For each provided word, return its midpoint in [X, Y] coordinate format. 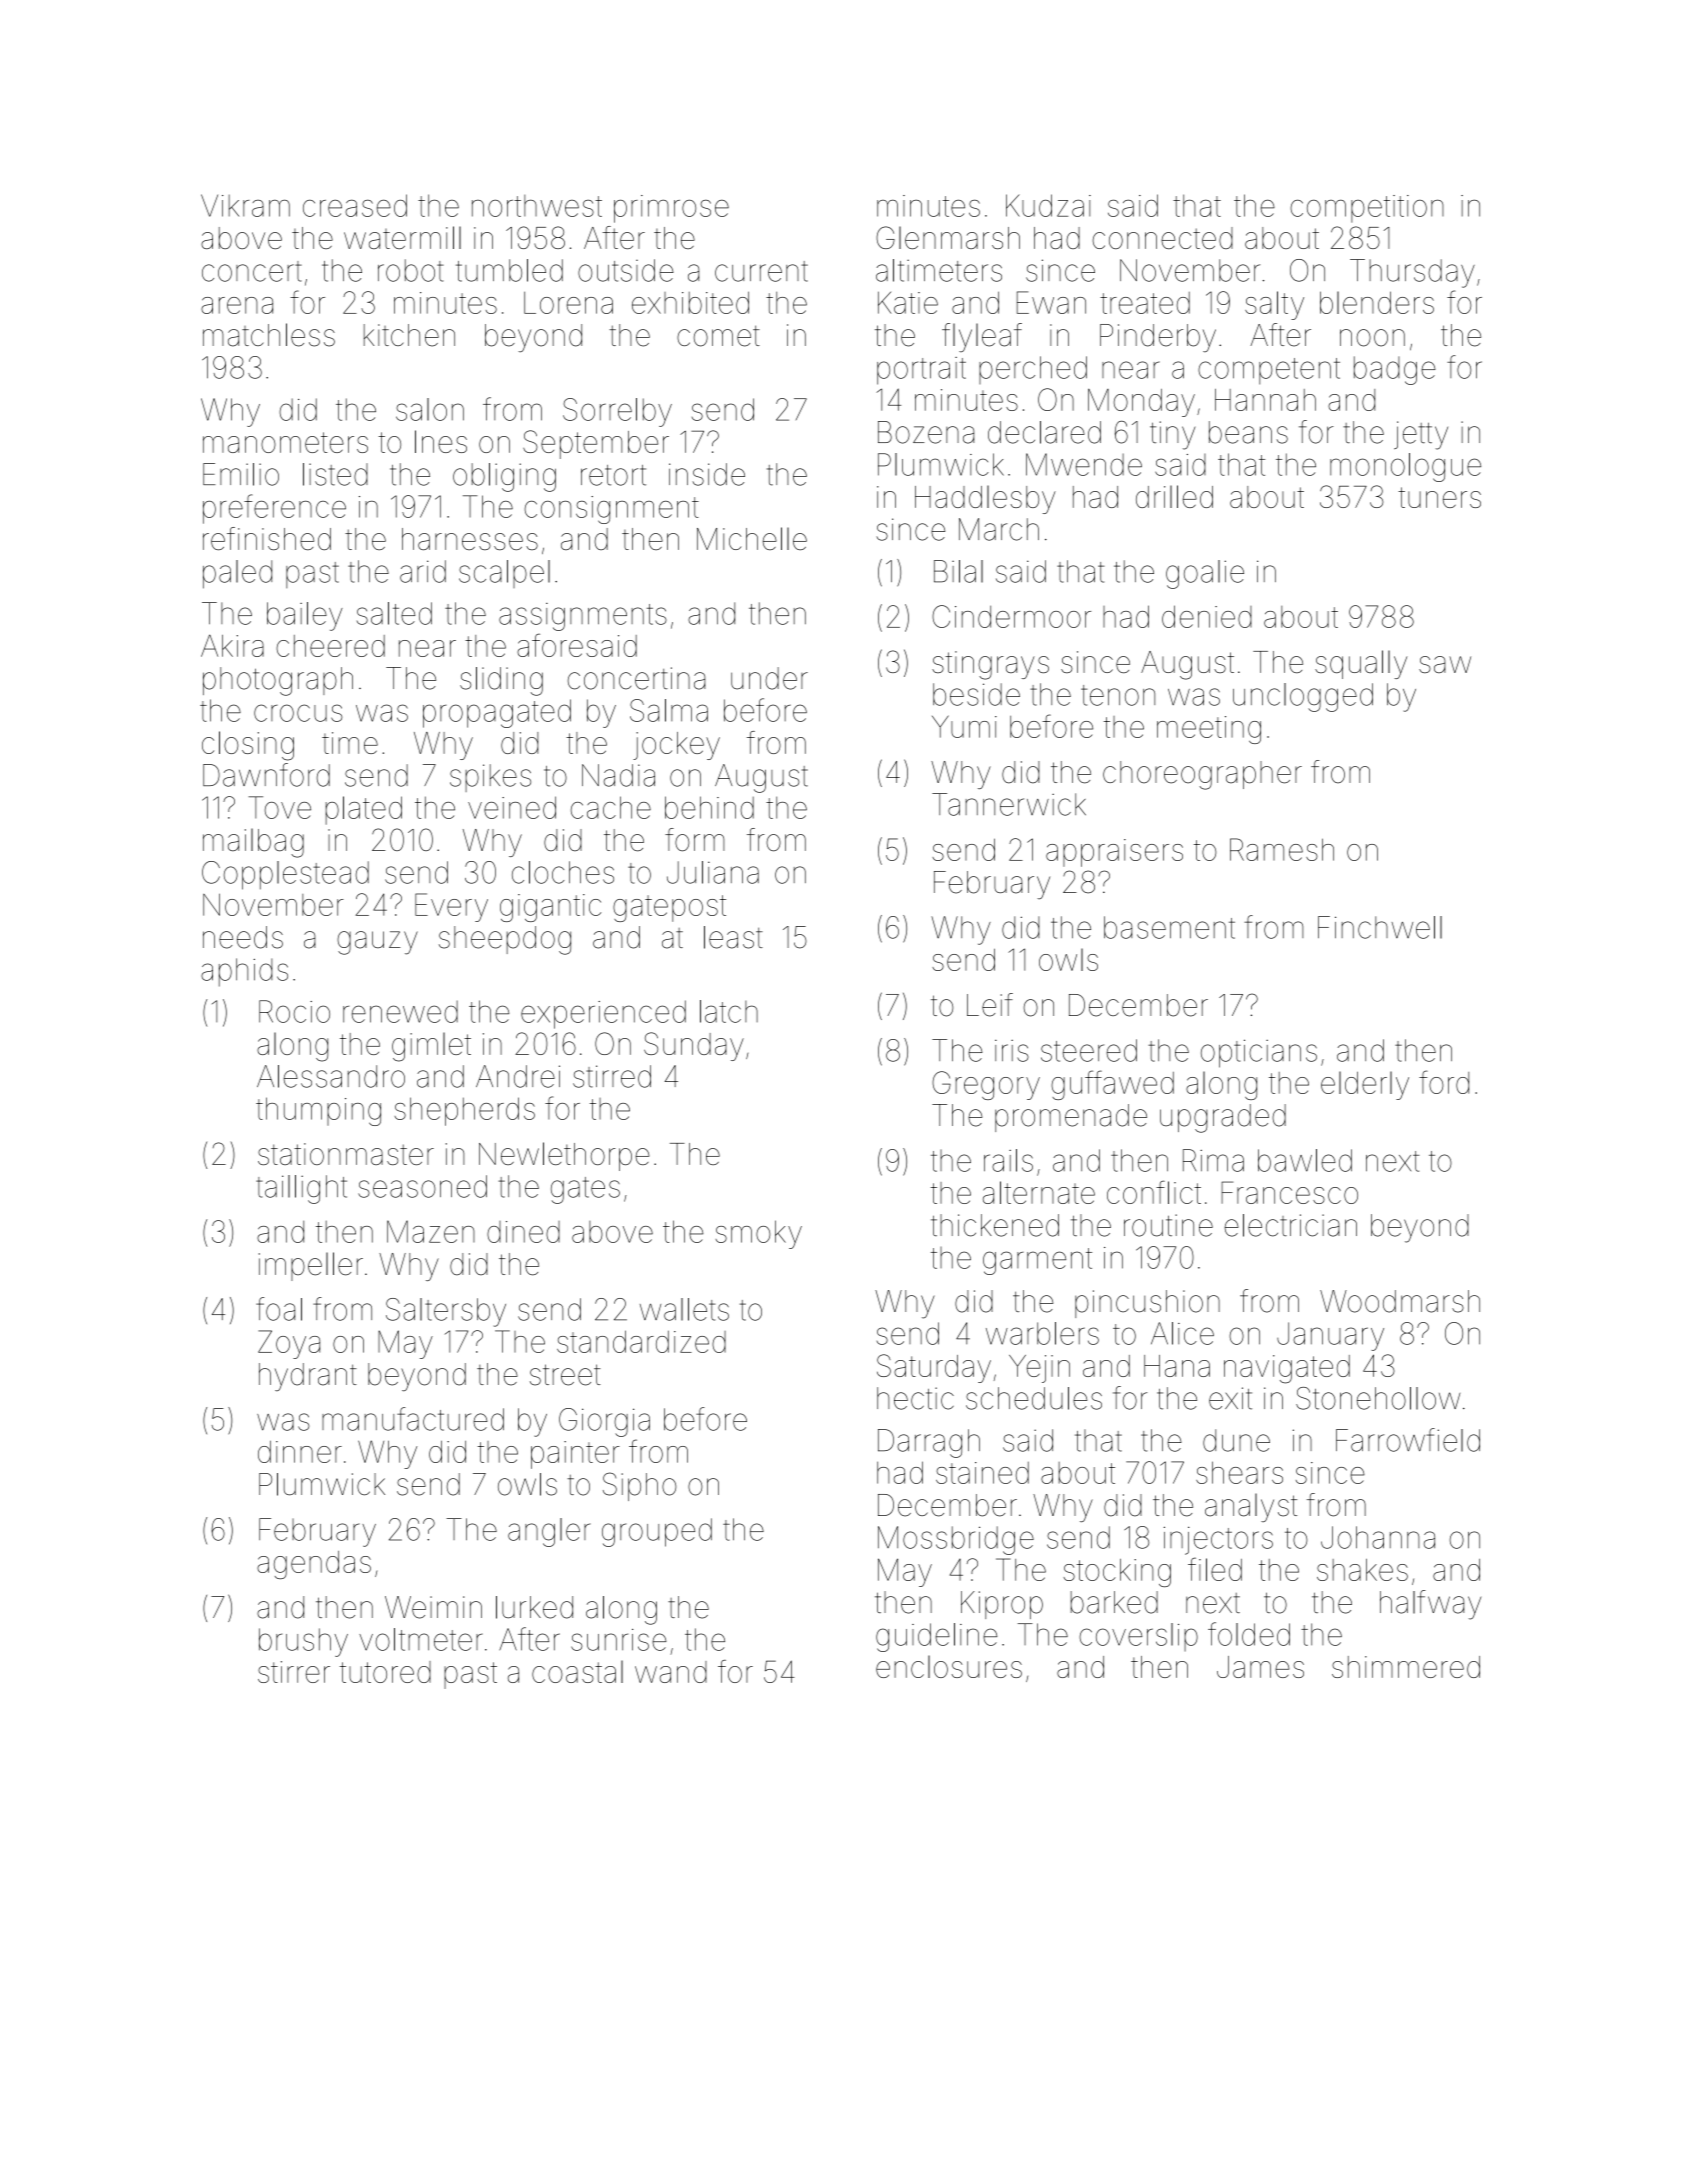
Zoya [289, 1344]
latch [729, 1011]
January [1330, 1336]
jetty [1421, 435]
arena [237, 305]
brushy [303, 1642]
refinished [267, 538]
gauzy [377, 943]
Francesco [1289, 1192]
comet [718, 336]
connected [1162, 238]
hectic [915, 1398]
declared [1044, 432]
